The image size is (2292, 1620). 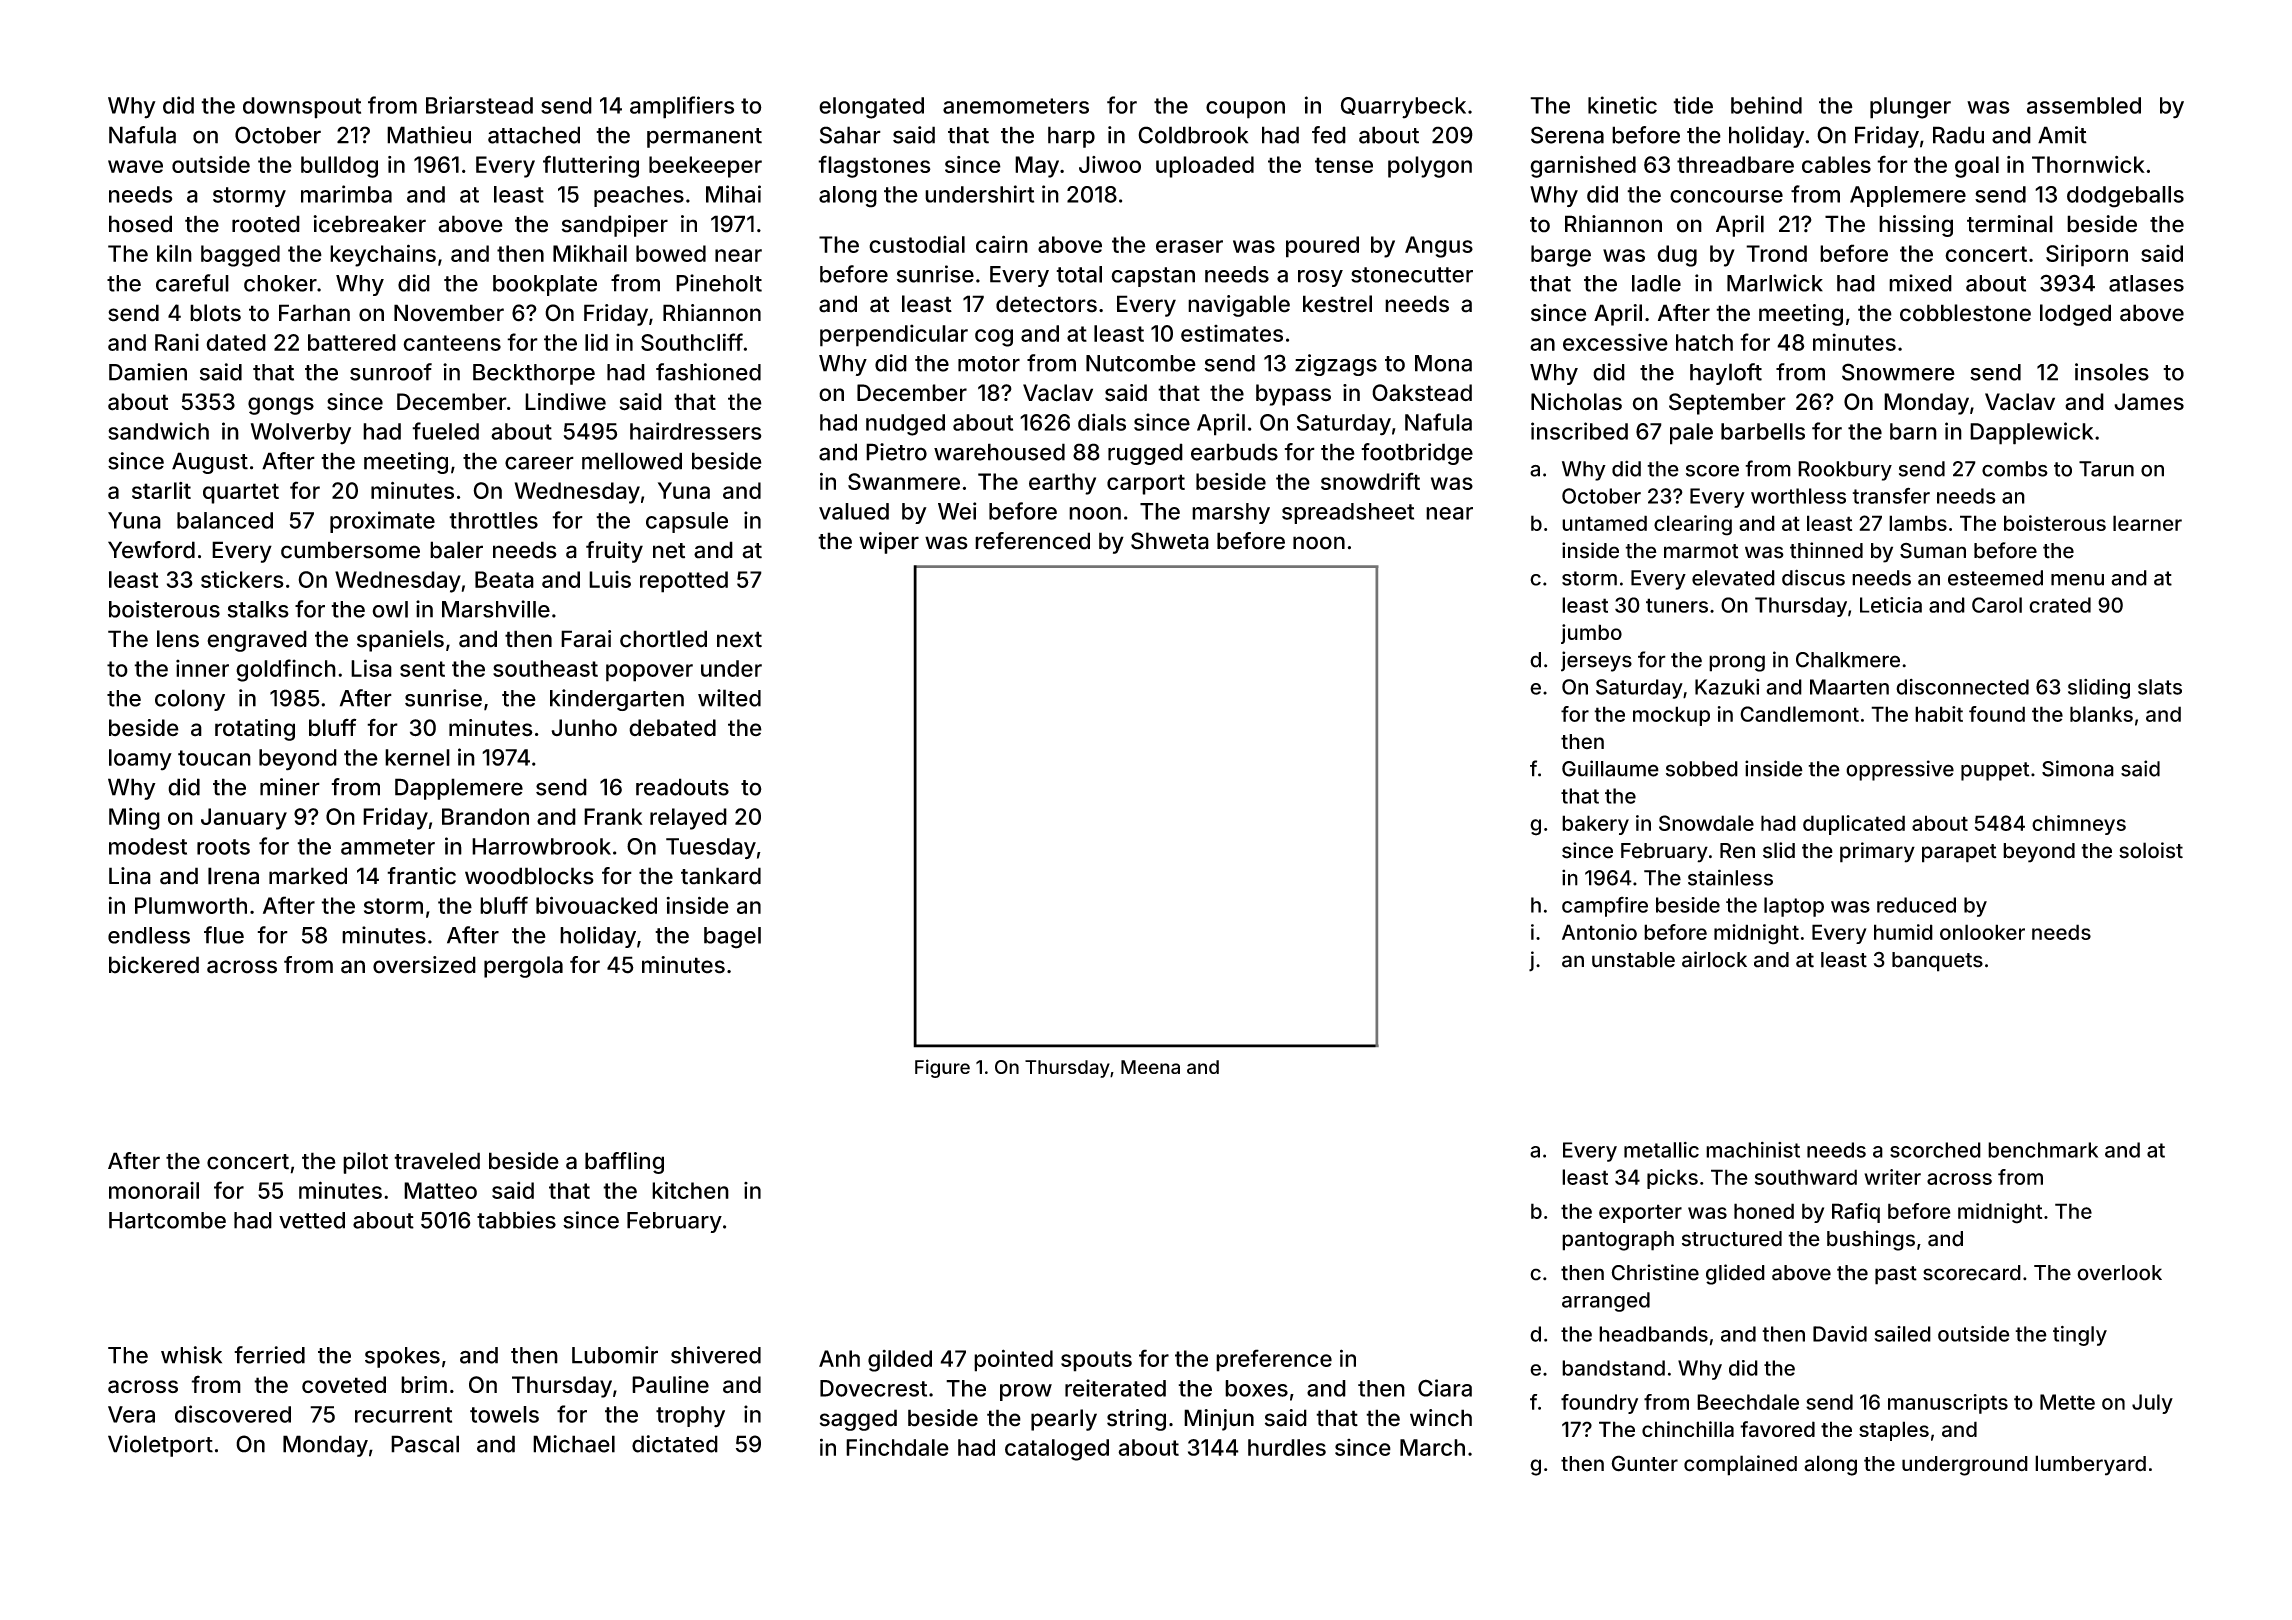 I want to click on Yewford, so click(x=151, y=550).
